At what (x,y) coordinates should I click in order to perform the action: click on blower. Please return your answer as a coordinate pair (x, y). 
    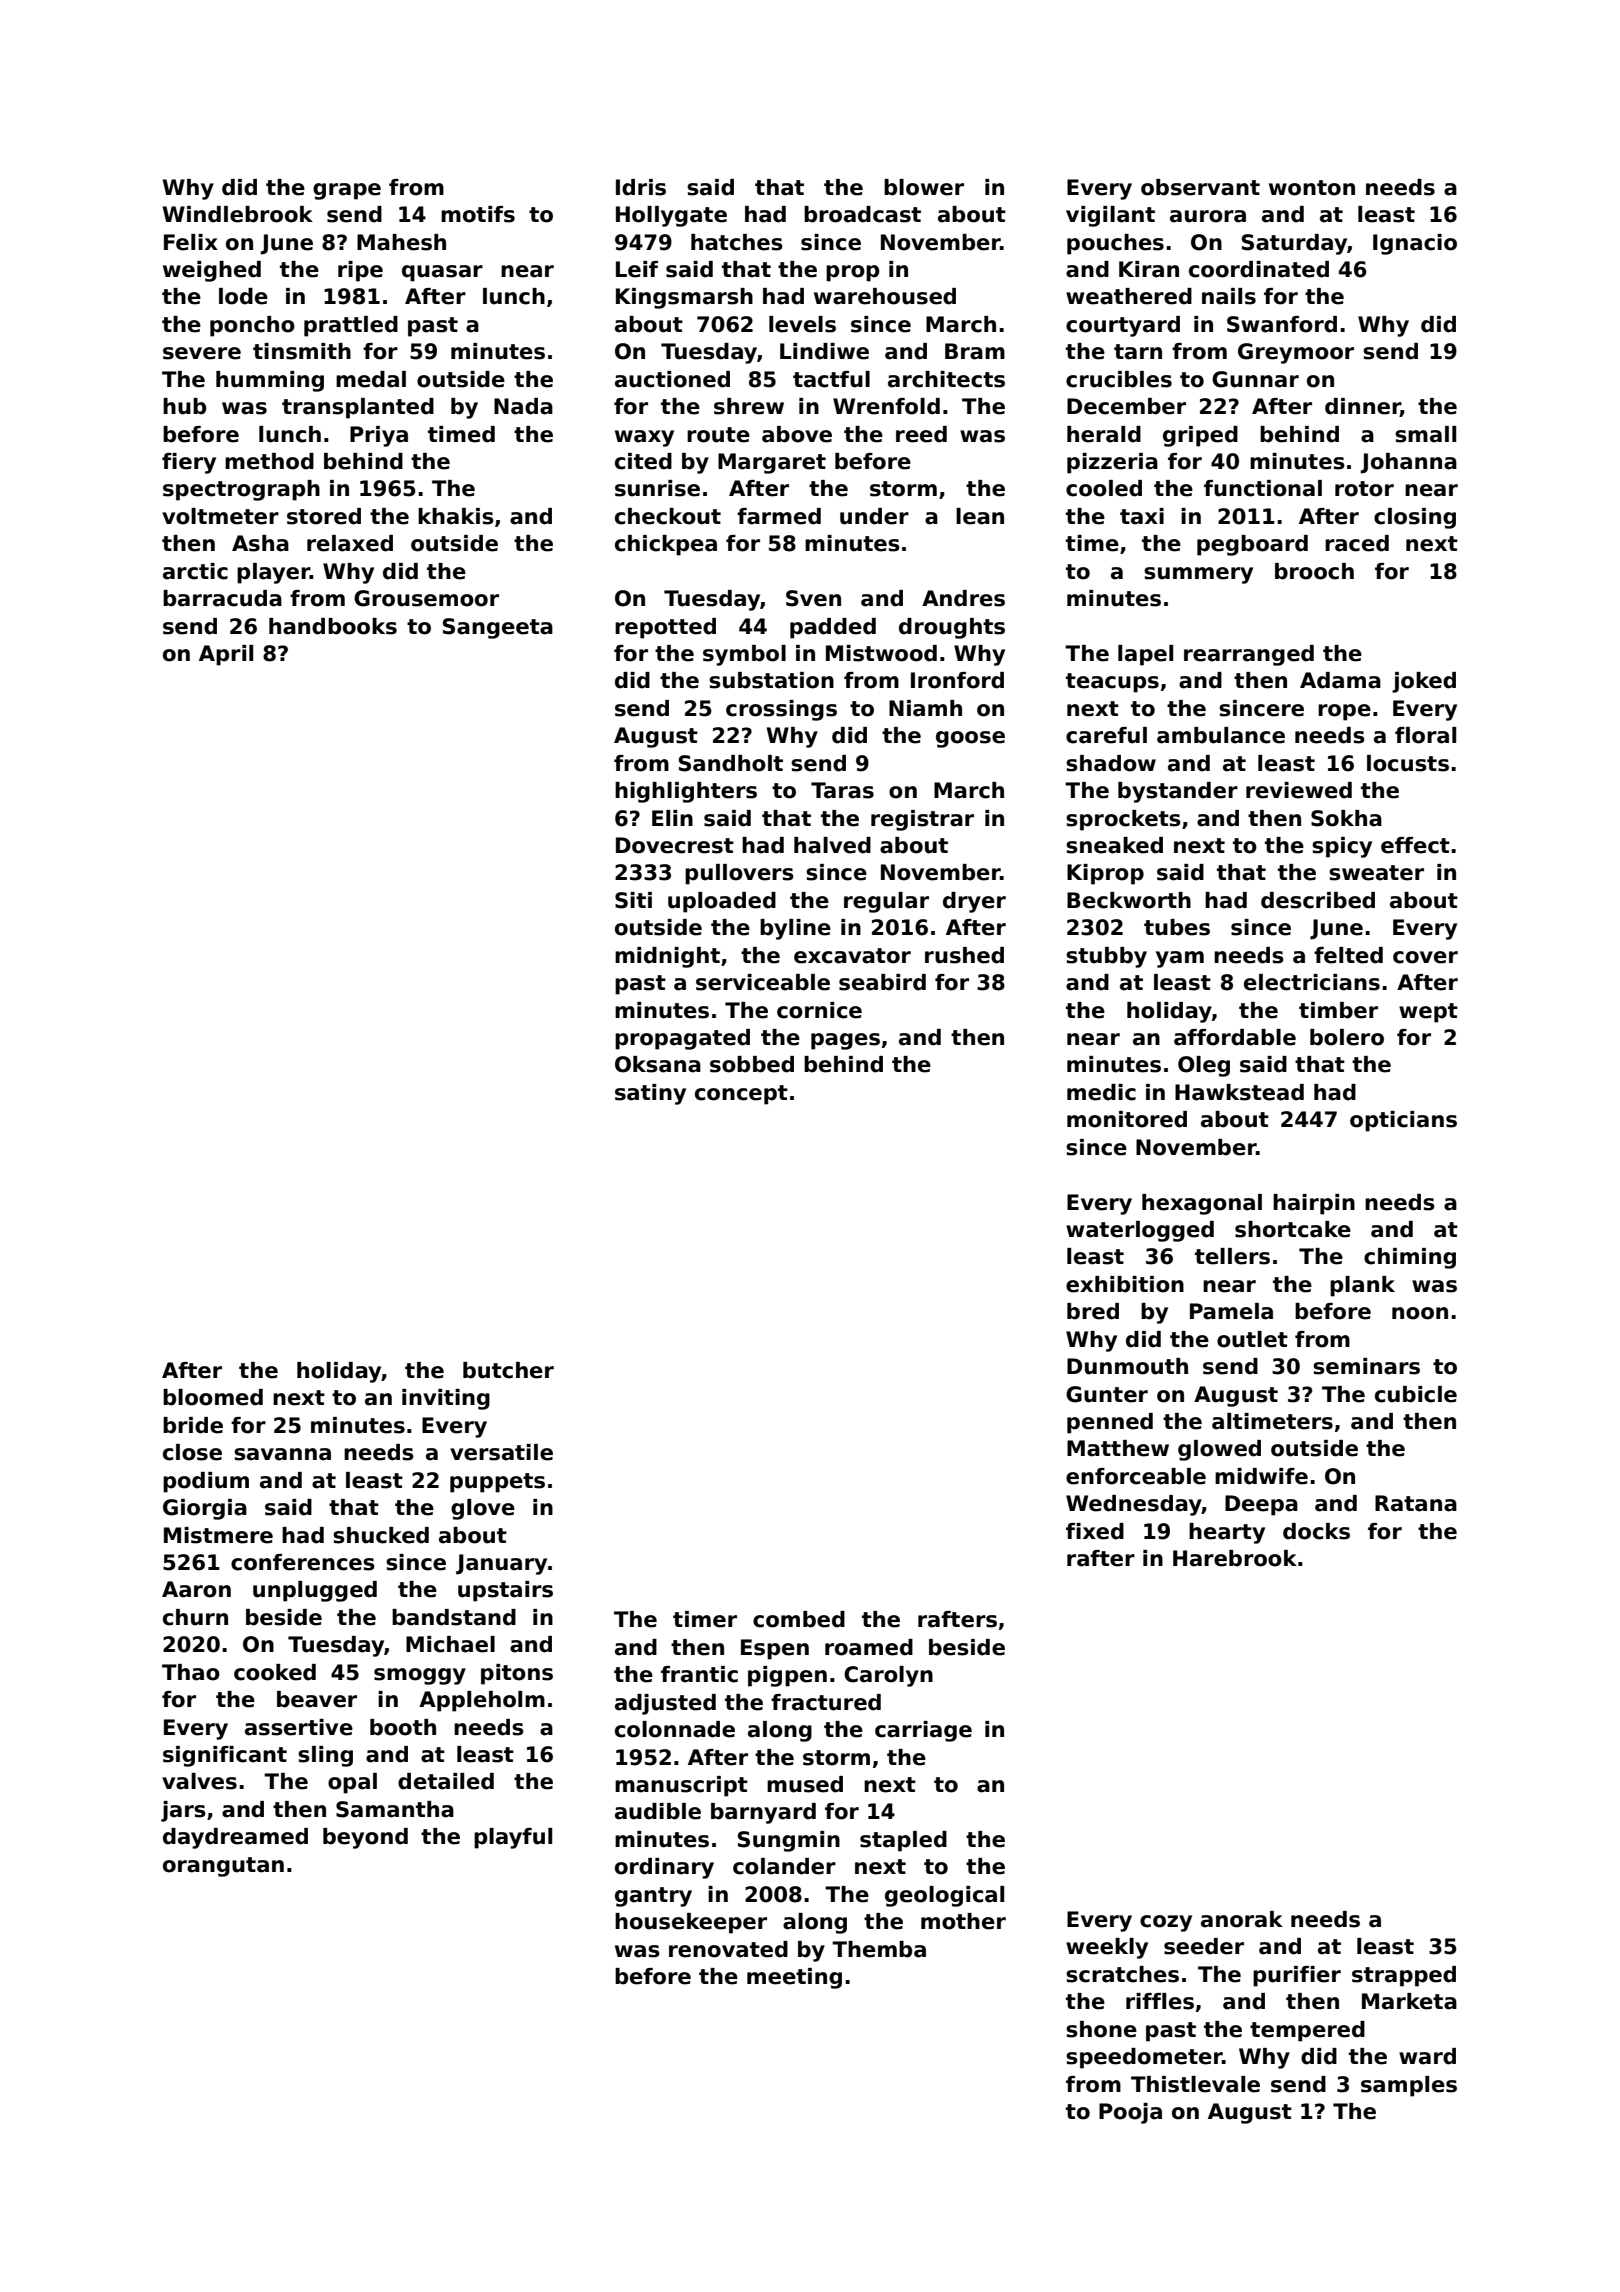
    Looking at the image, I should click on (924, 187).
